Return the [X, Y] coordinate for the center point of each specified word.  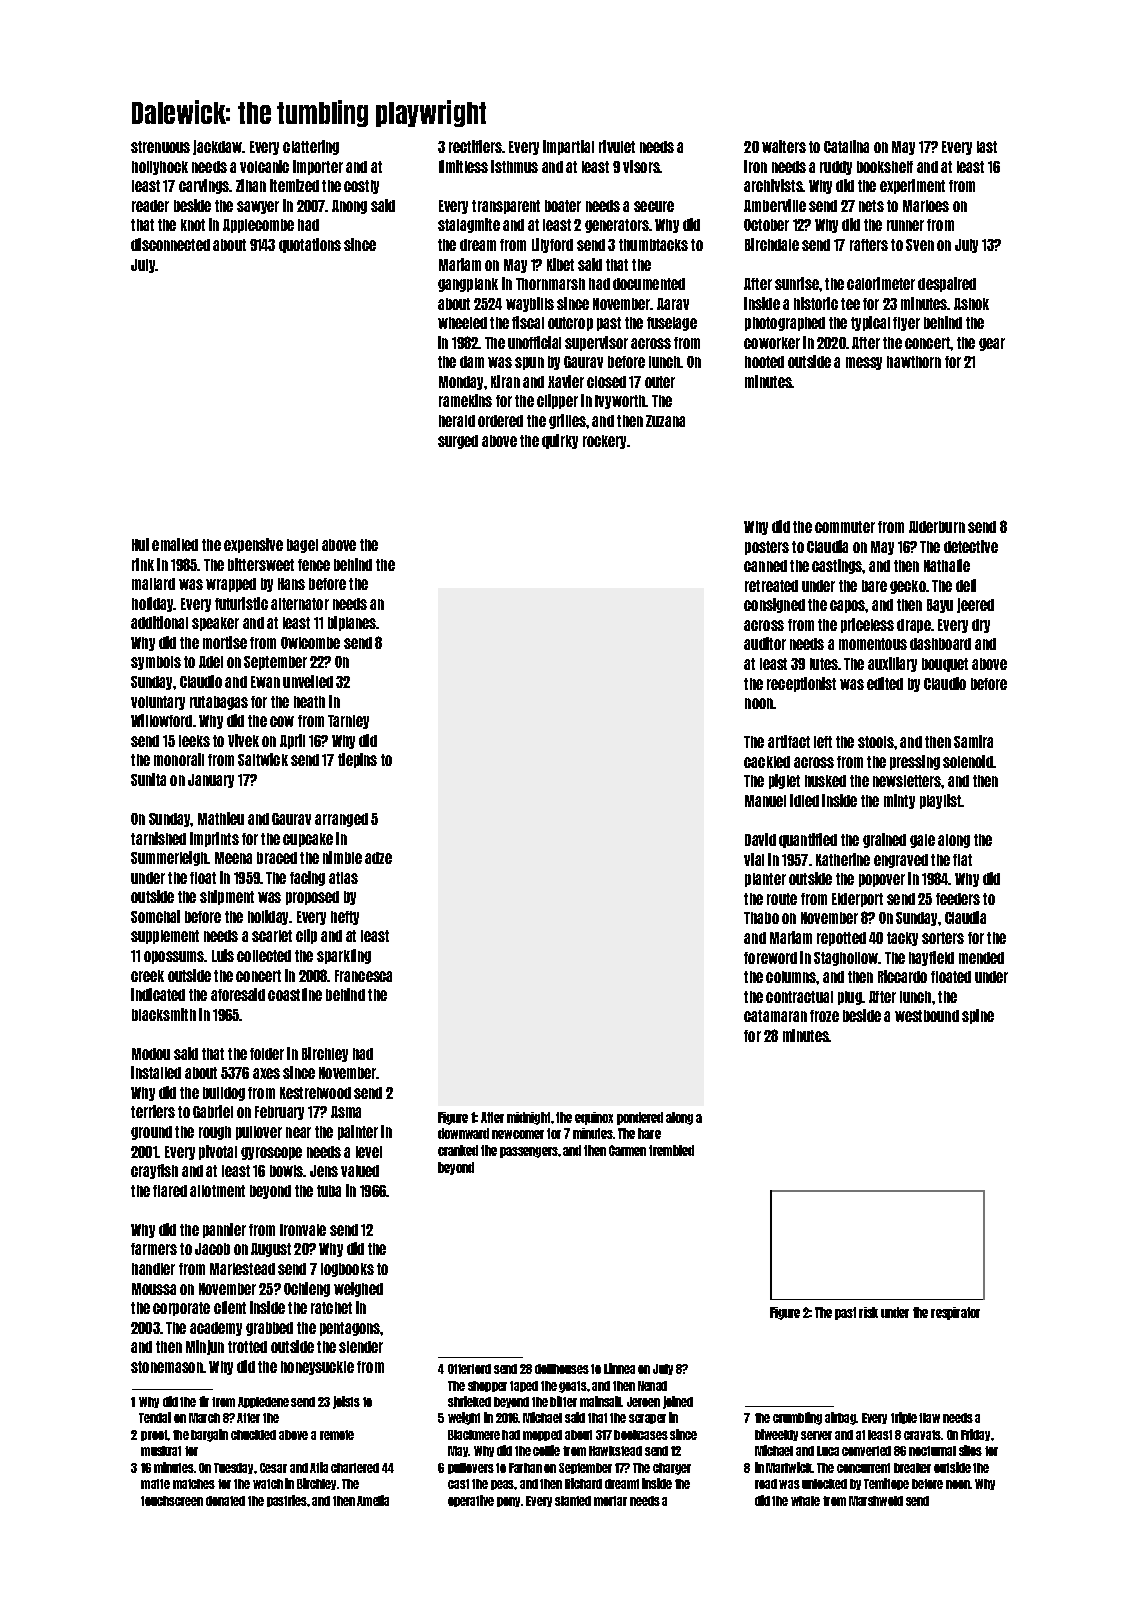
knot [193, 225]
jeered [975, 605]
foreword [770, 958]
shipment [227, 897]
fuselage [672, 324]
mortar [610, 1501]
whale [805, 1501]
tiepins [357, 760]
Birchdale [772, 244]
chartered [355, 1468]
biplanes [352, 623]
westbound [927, 1016]
